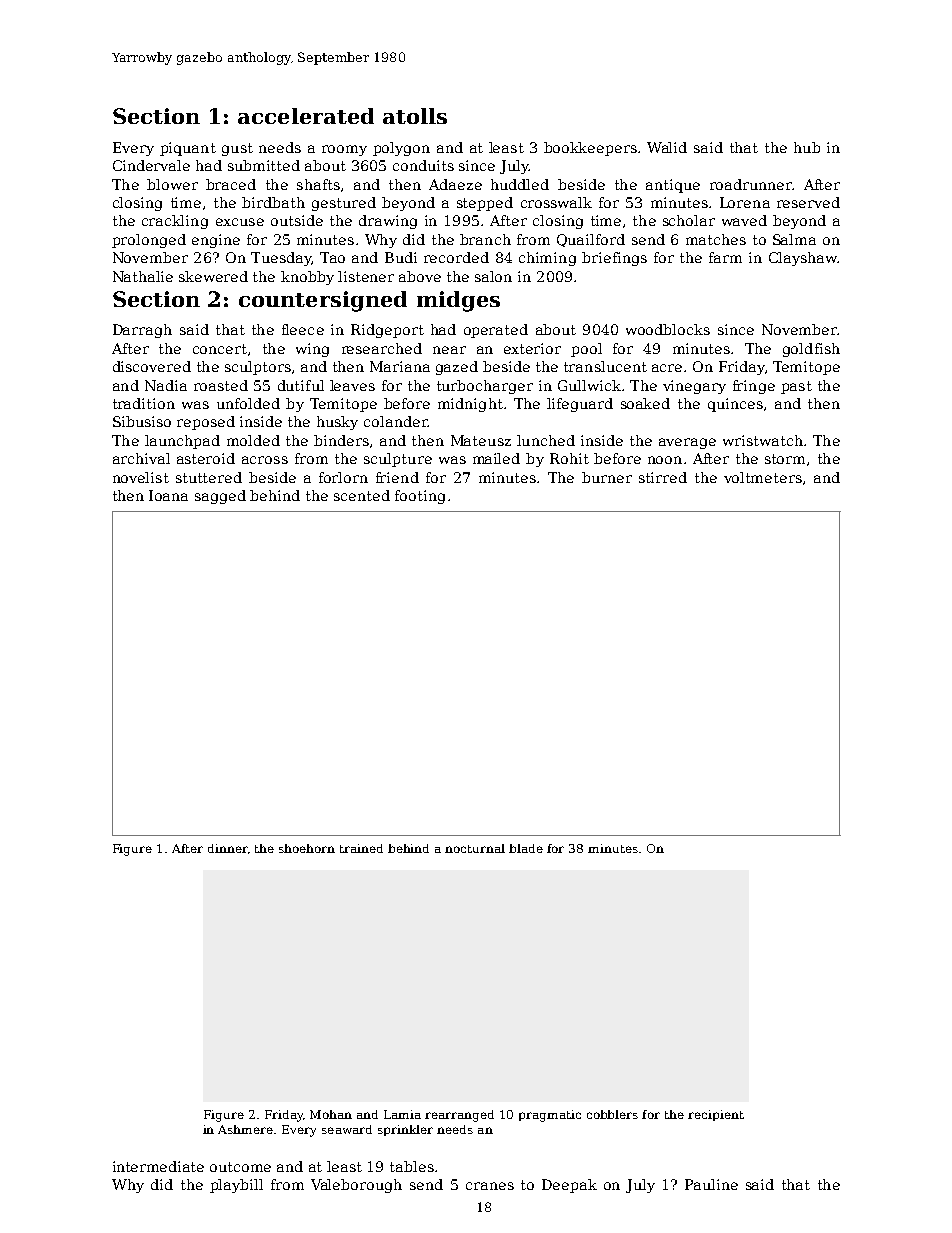 This image has height=1233, width=952. I want to click on roadrunner, so click(751, 184).
